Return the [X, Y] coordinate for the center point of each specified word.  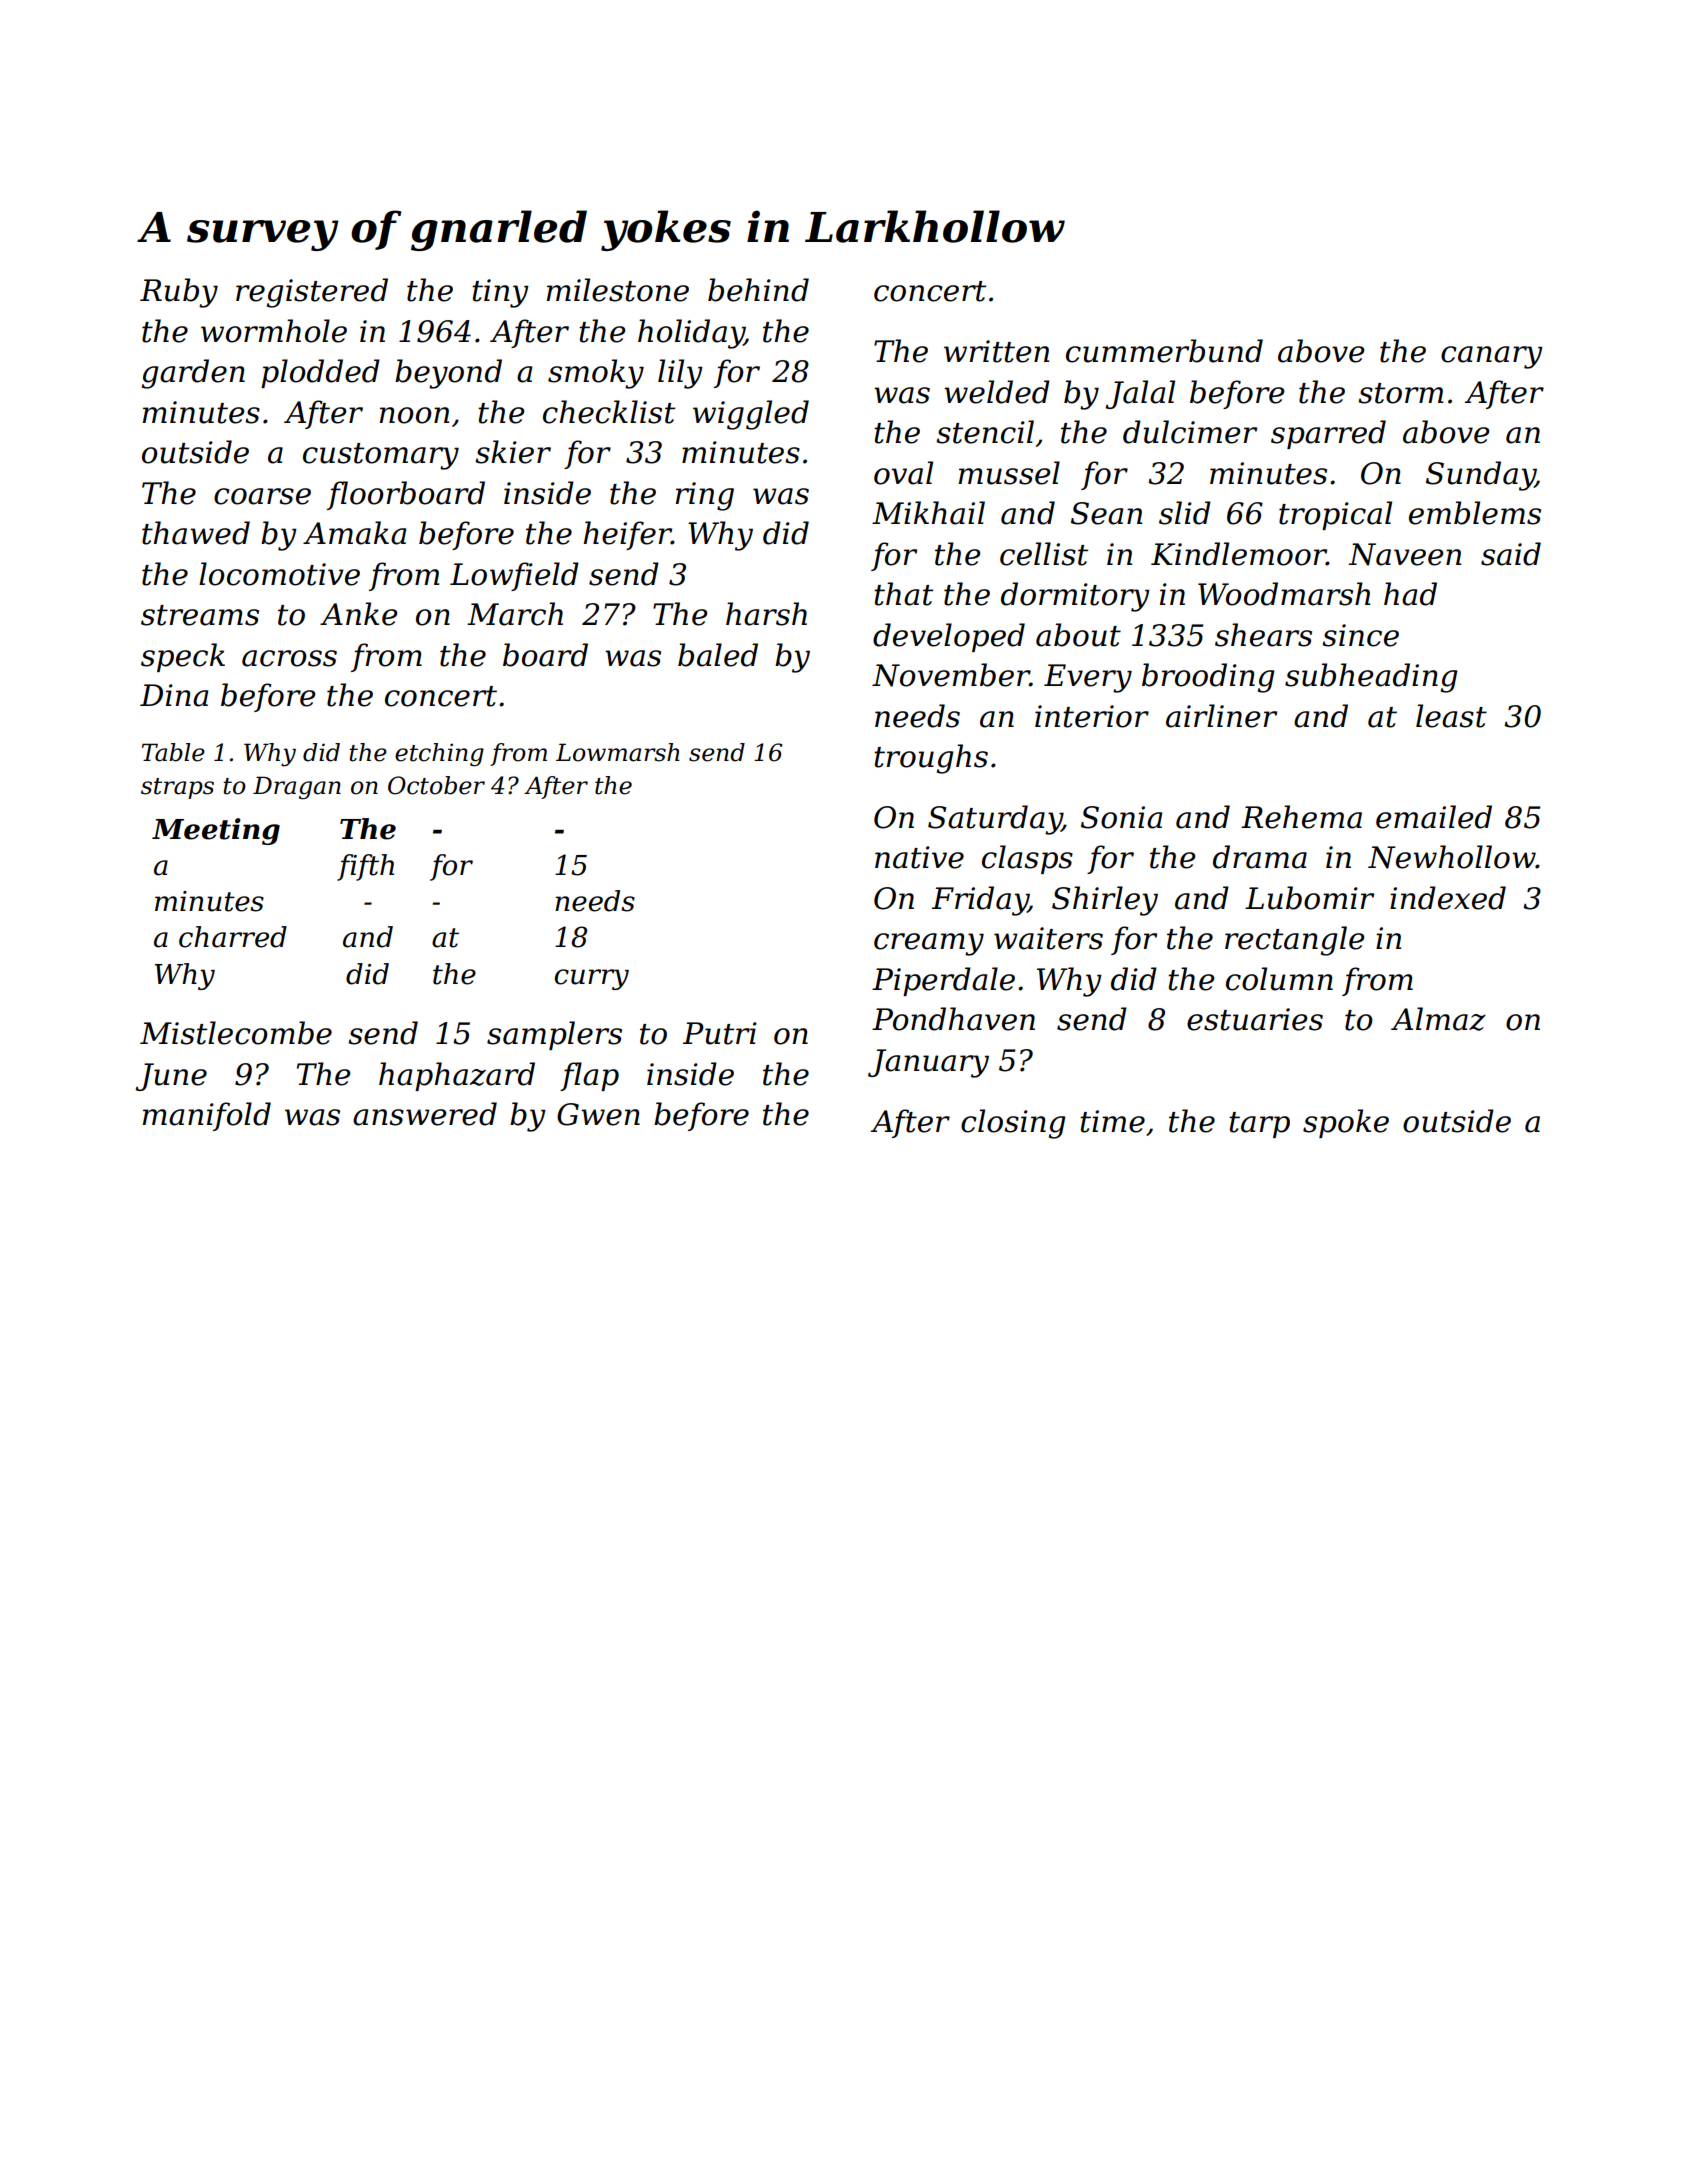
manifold [207, 1116]
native [919, 857]
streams [200, 615]
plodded [320, 373]
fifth [365, 867]
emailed [1434, 817]
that [903, 594]
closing [1013, 1124]
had [1410, 594]
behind [758, 290]
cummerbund [1164, 351]
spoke [1346, 1123]
